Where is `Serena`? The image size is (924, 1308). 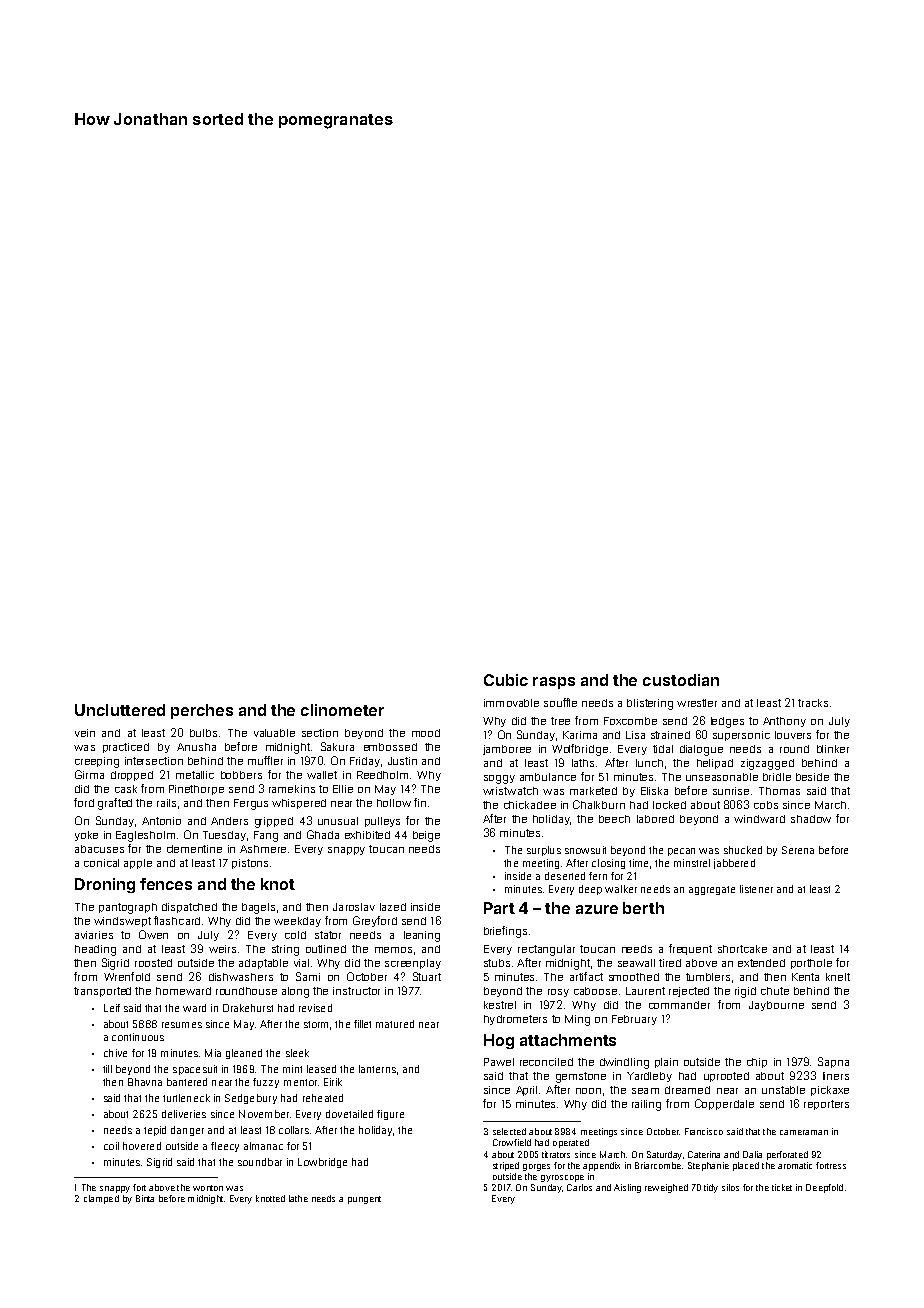 Serena is located at coordinates (798, 850).
